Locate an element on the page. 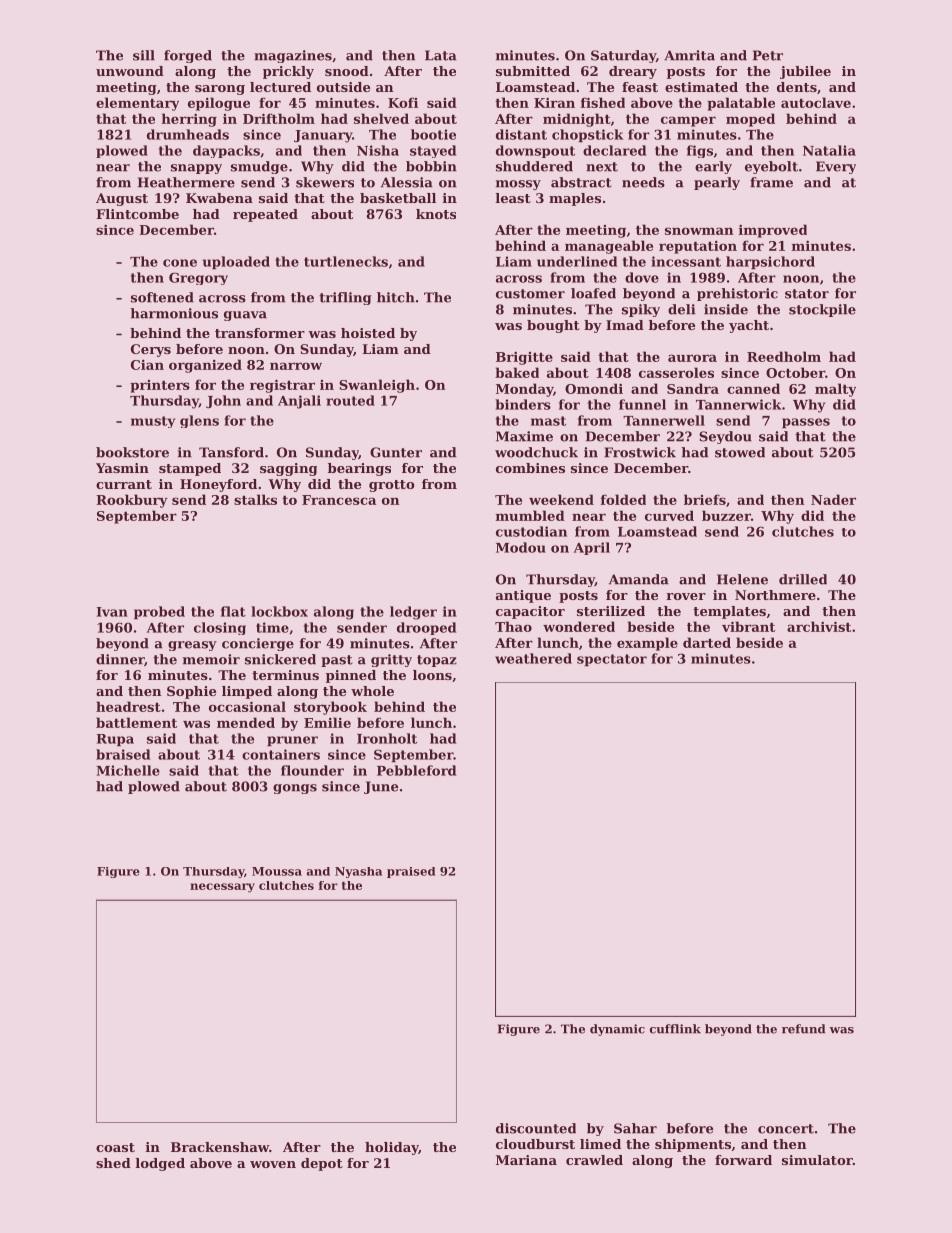 This image has height=1233, width=952. spectator is located at coordinates (612, 660).
